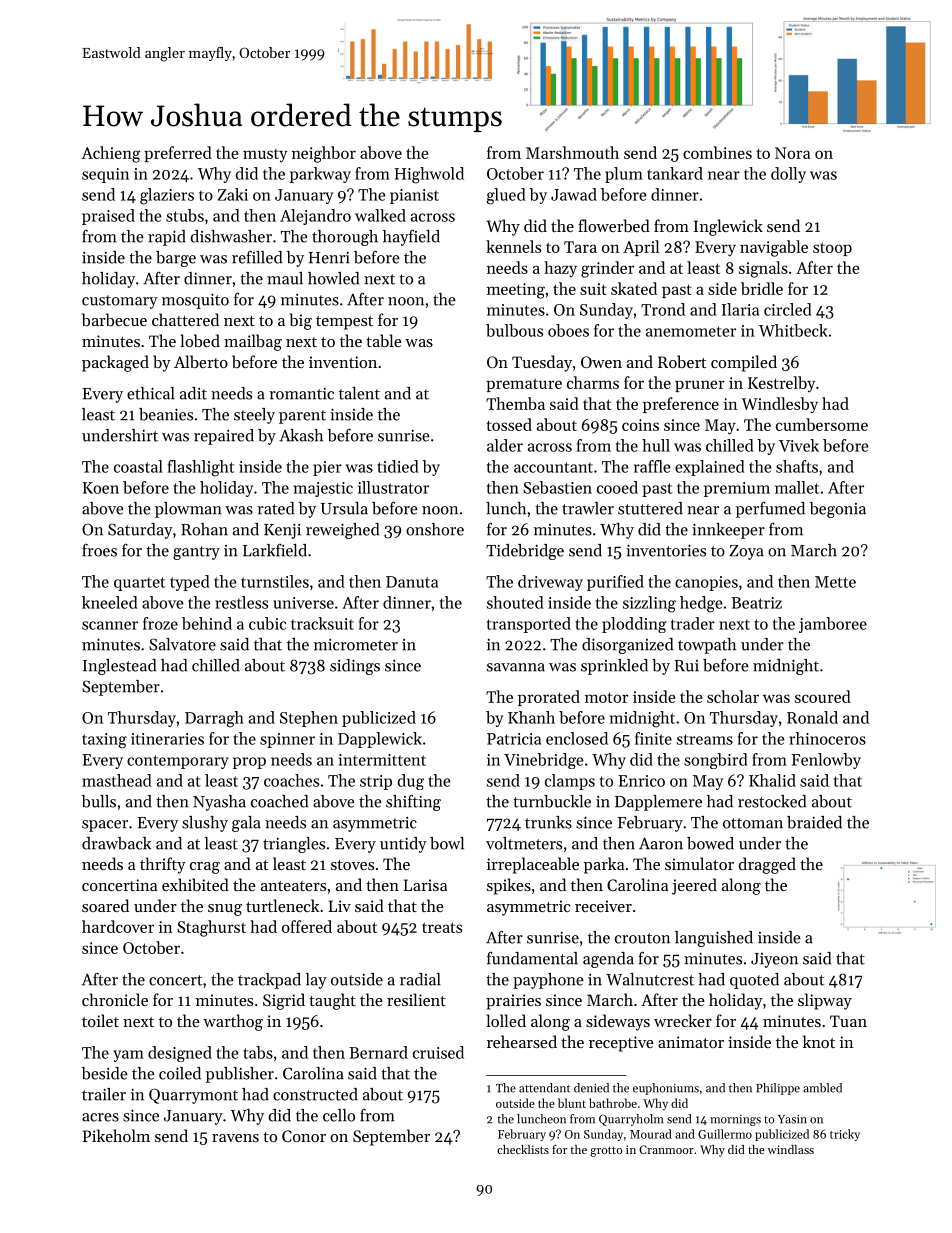 Image resolution: width=952 pixels, height=1233 pixels. What do you see at coordinates (100, 1020) in the document?
I see `toilet` at bounding box center [100, 1020].
